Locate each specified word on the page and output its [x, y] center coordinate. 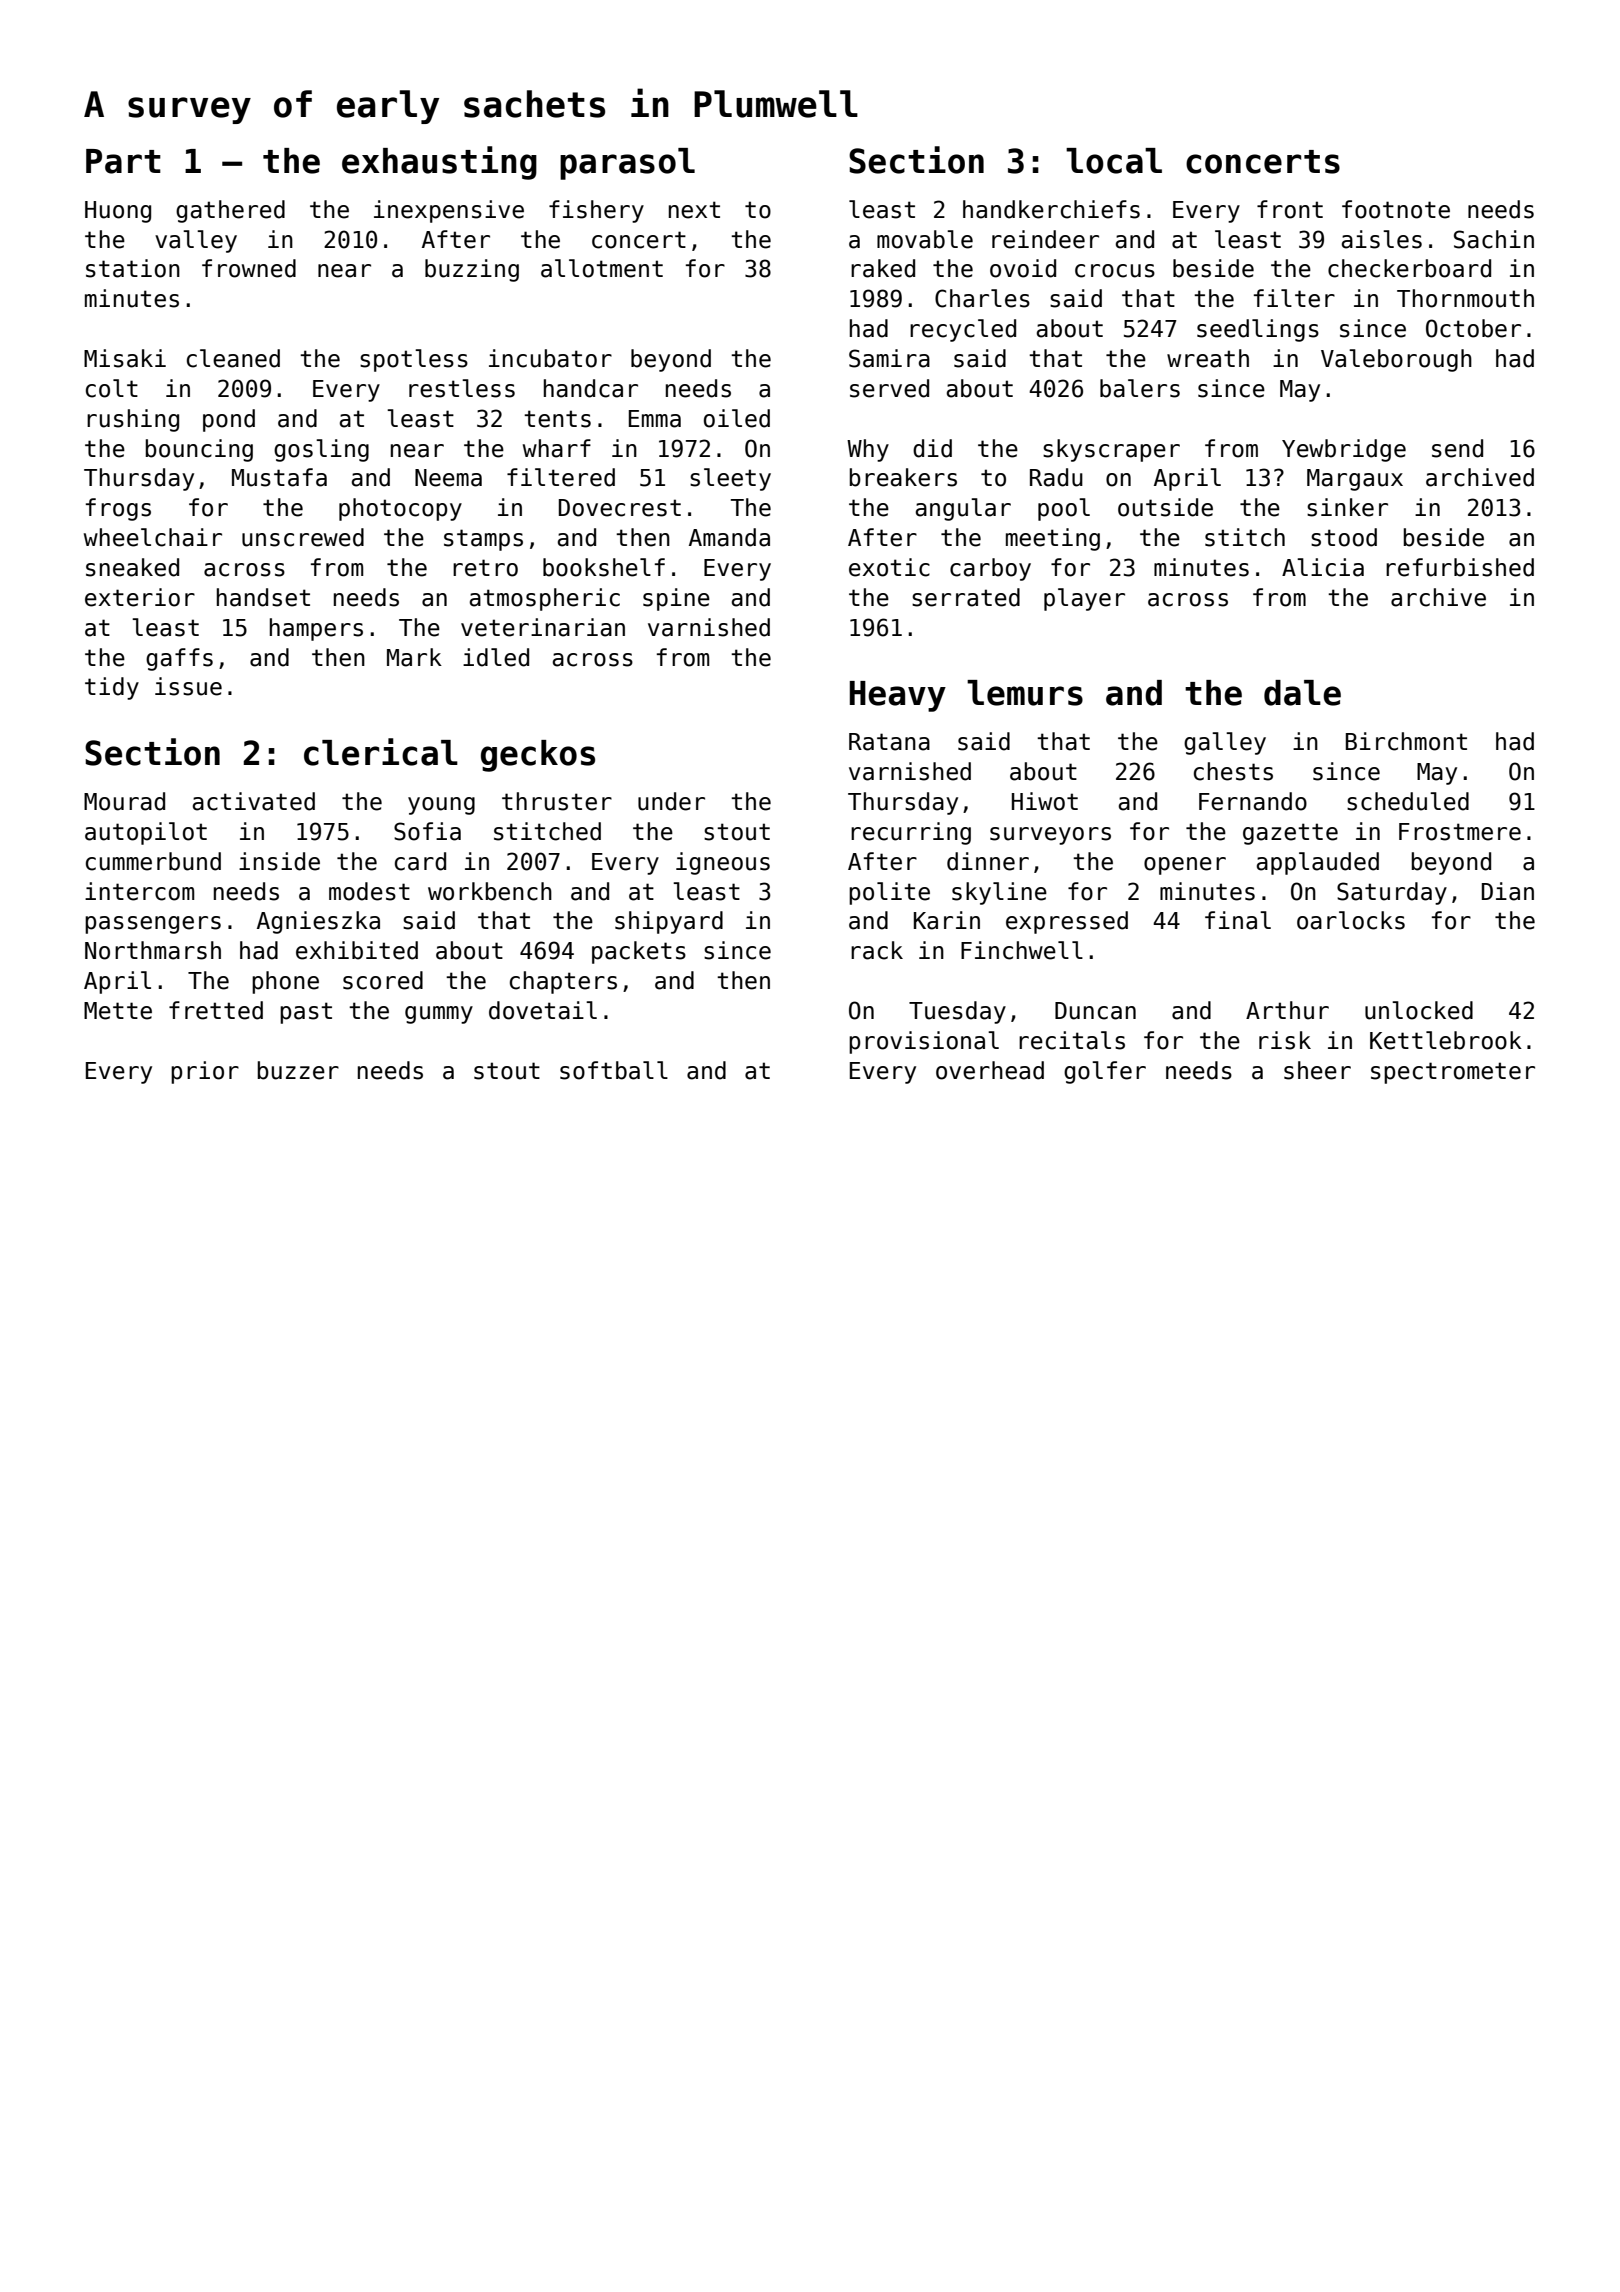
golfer [1105, 1072]
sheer [1317, 1070]
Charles [982, 298]
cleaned [233, 358]
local [1114, 161]
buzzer [298, 1070]
